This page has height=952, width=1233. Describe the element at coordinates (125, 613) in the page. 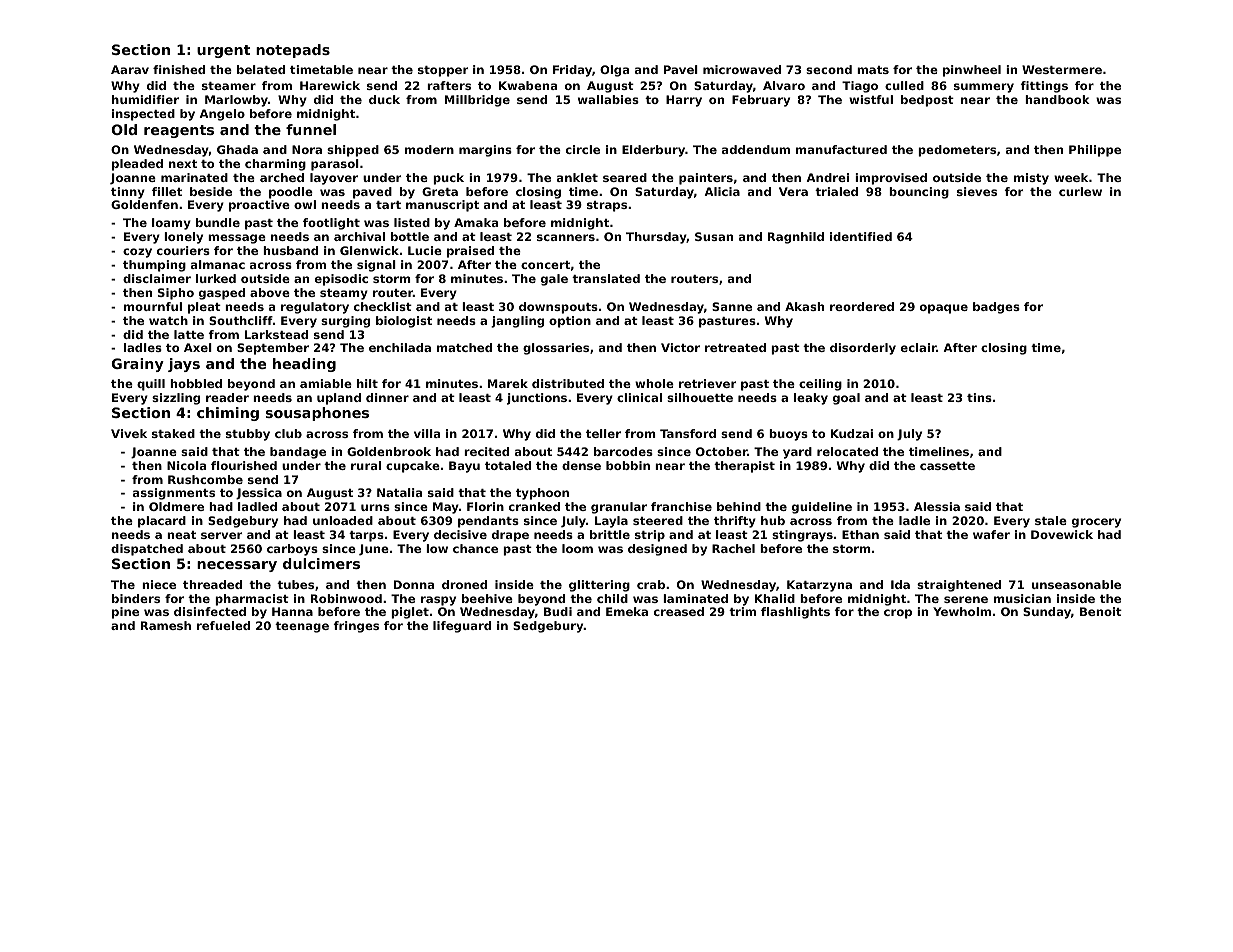

I see `pine` at that location.
